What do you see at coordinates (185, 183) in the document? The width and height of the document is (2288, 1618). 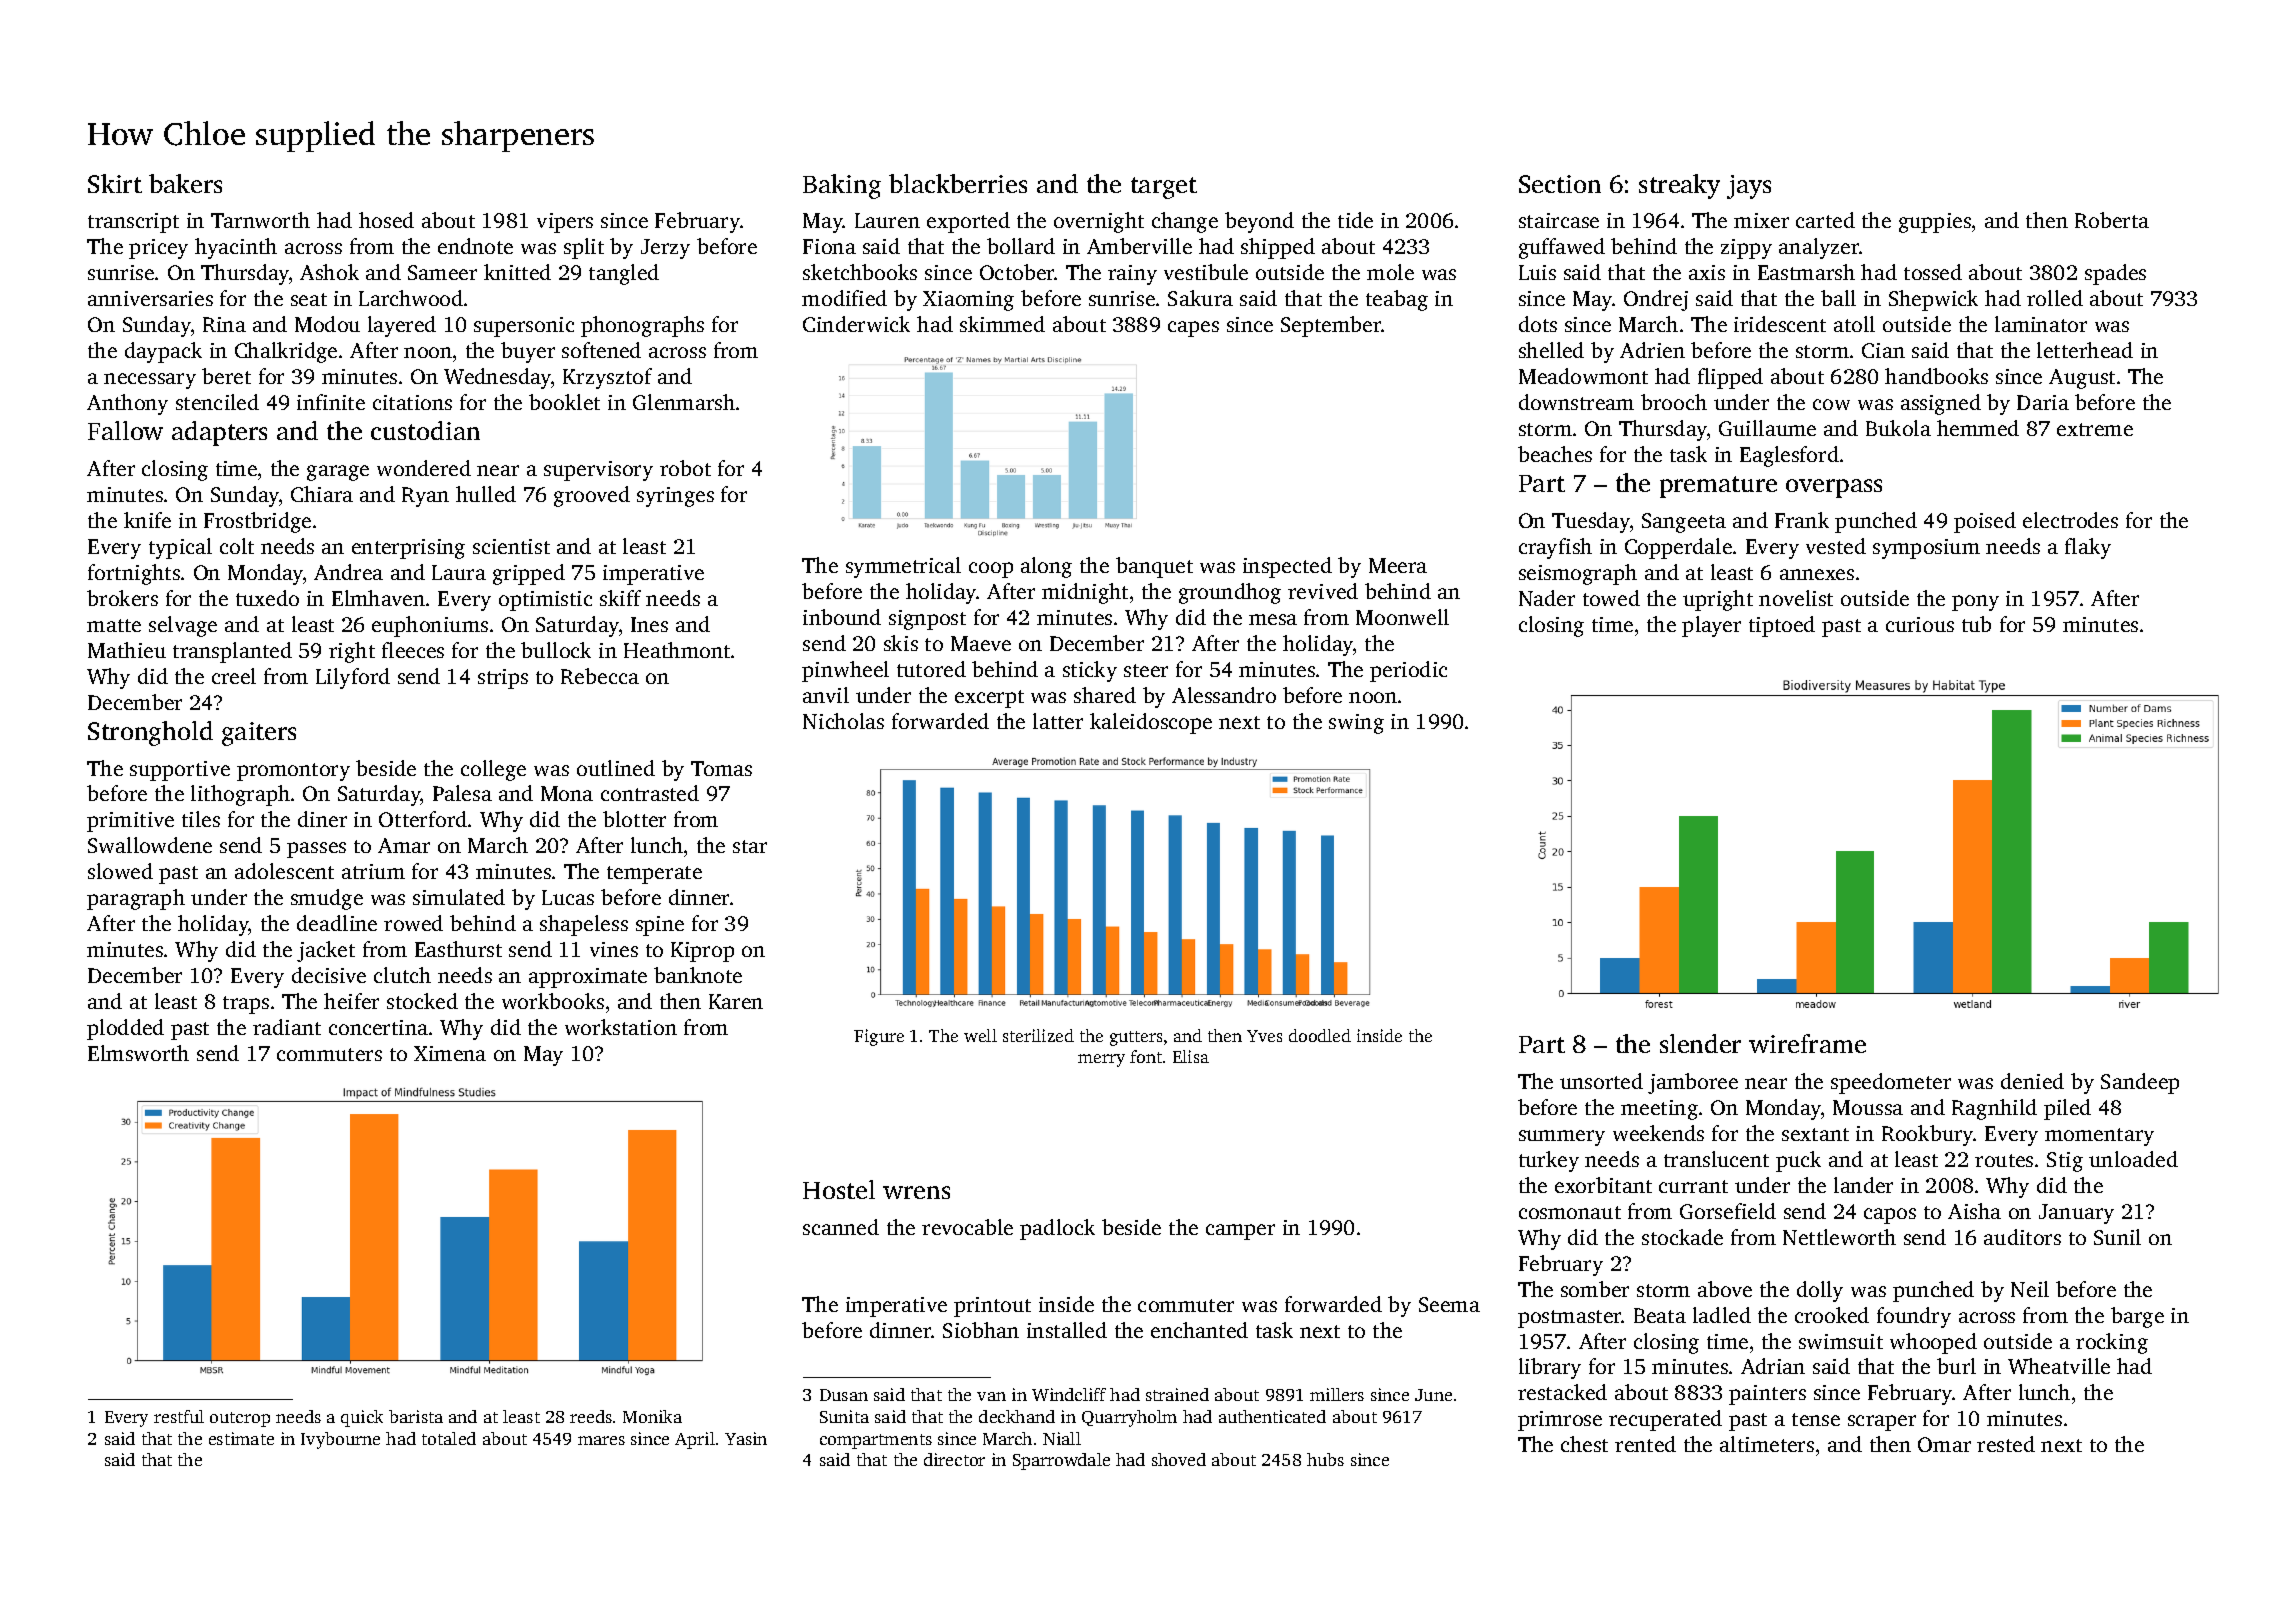 I see `bakers` at bounding box center [185, 183].
